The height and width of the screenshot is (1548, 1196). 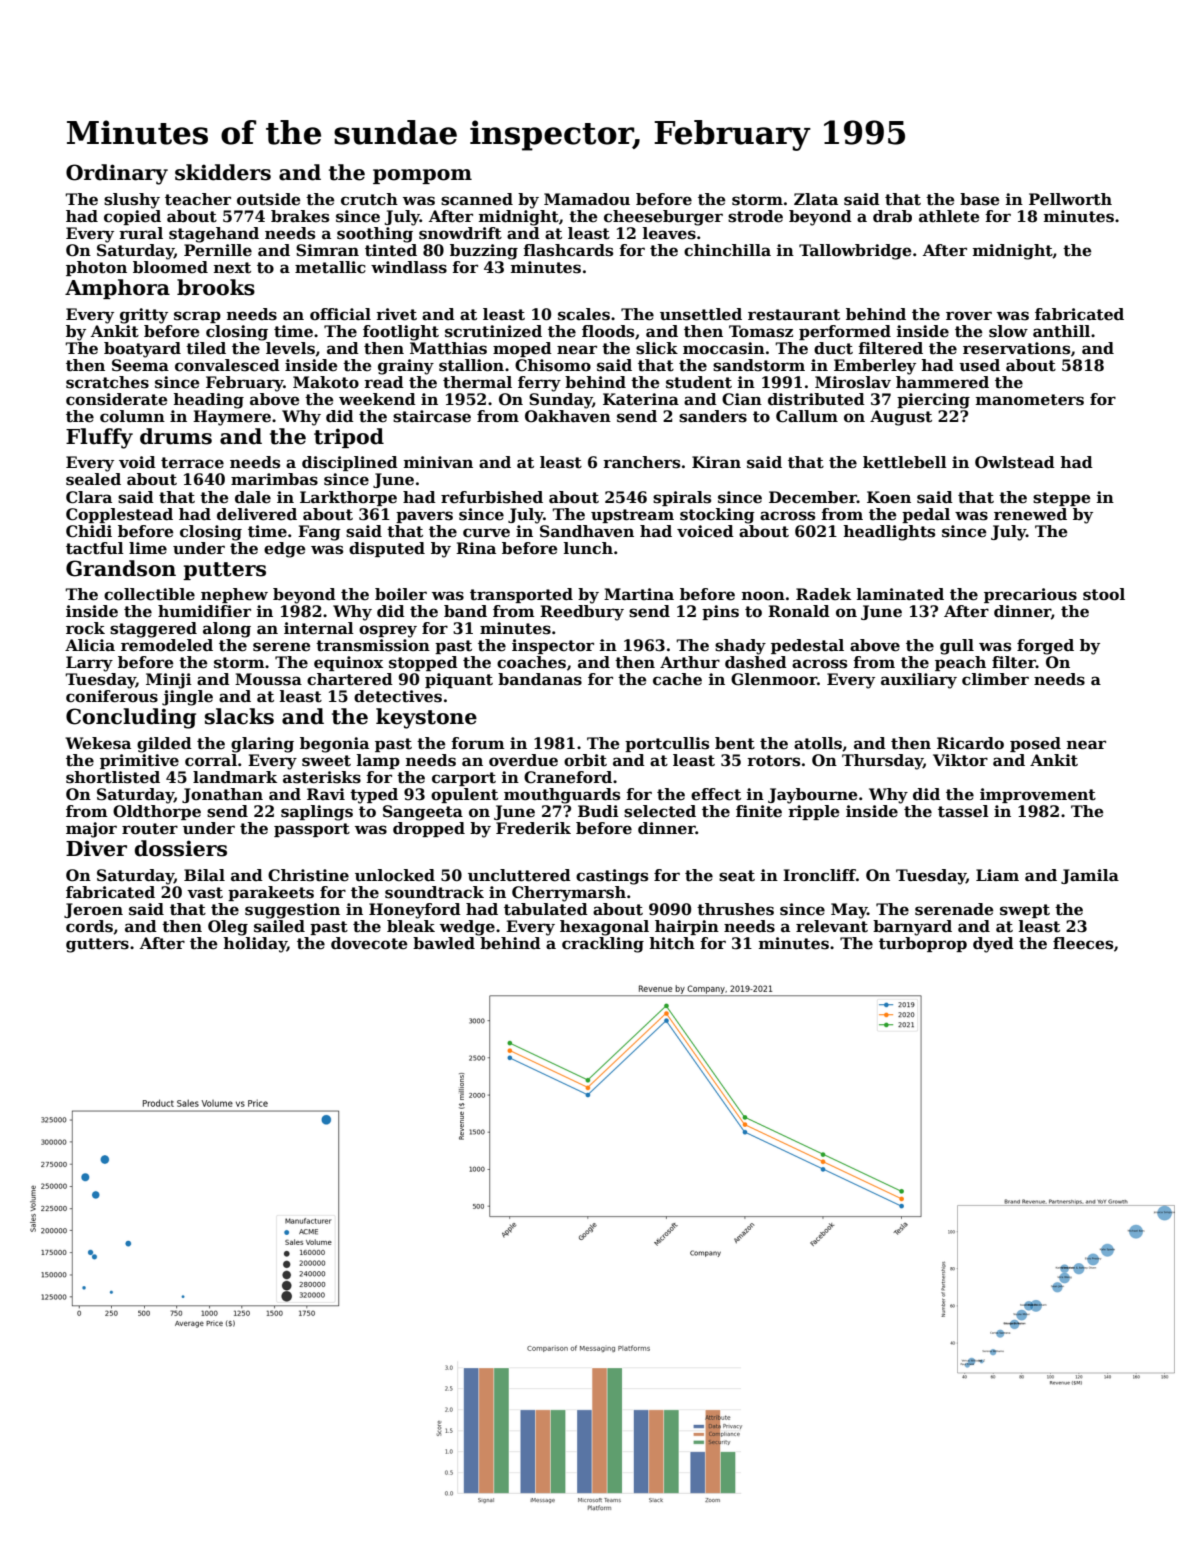 I want to click on Koen, so click(x=889, y=497).
